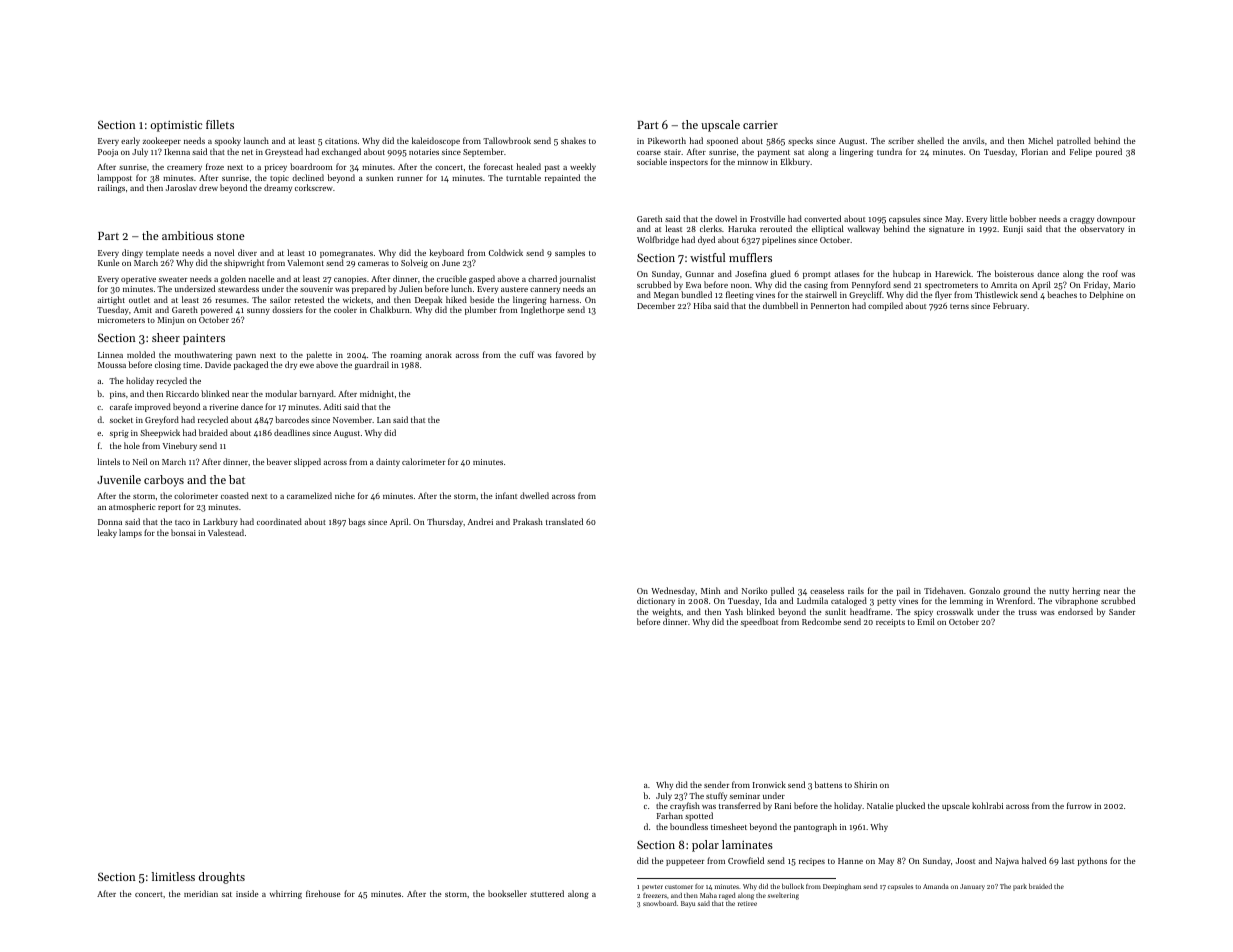 This screenshot has height=952, width=1233. Describe the element at coordinates (357, 522) in the screenshot. I see `bags` at that location.
